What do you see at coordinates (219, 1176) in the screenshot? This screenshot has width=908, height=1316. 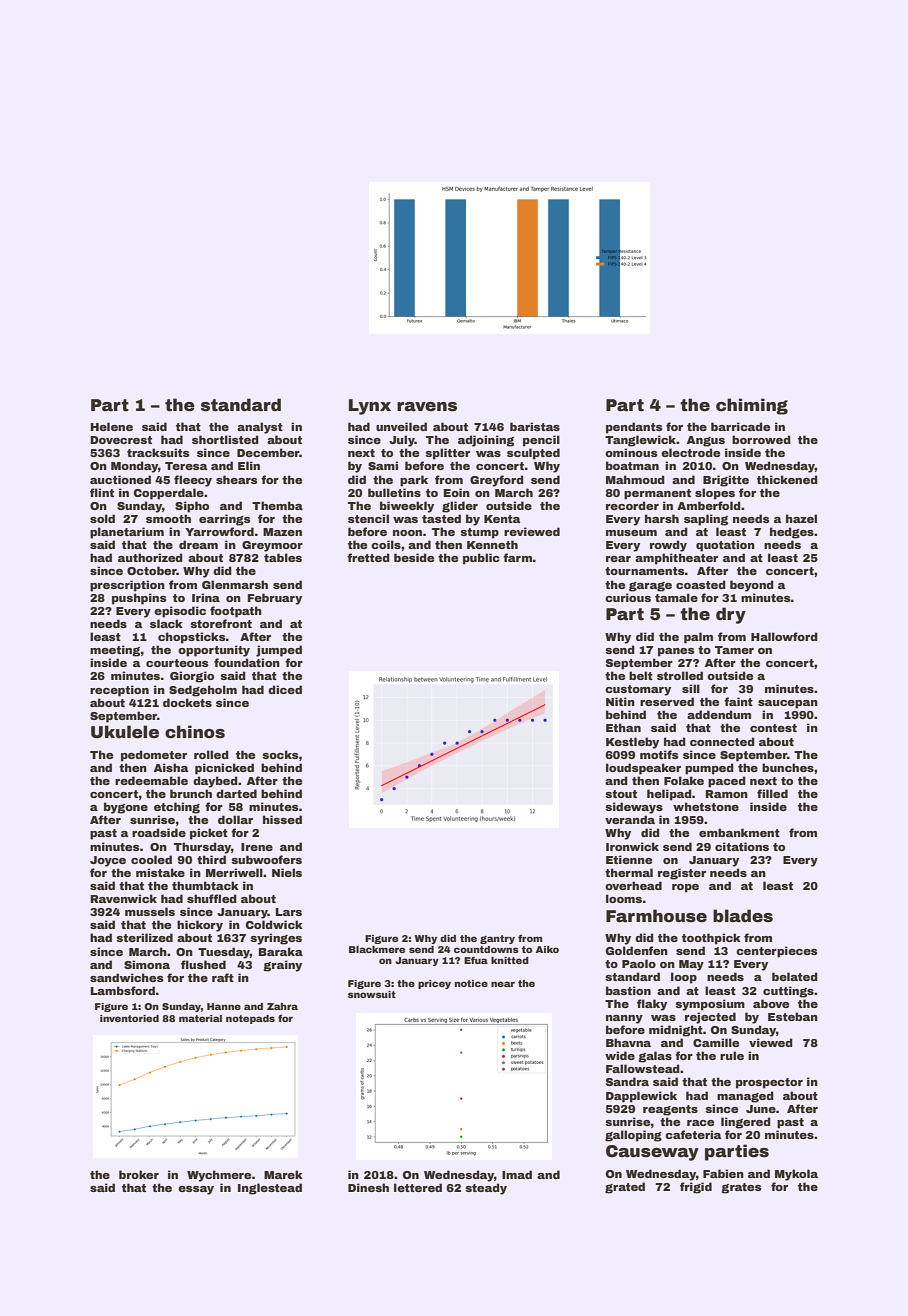 I see `Wychmere` at bounding box center [219, 1176].
